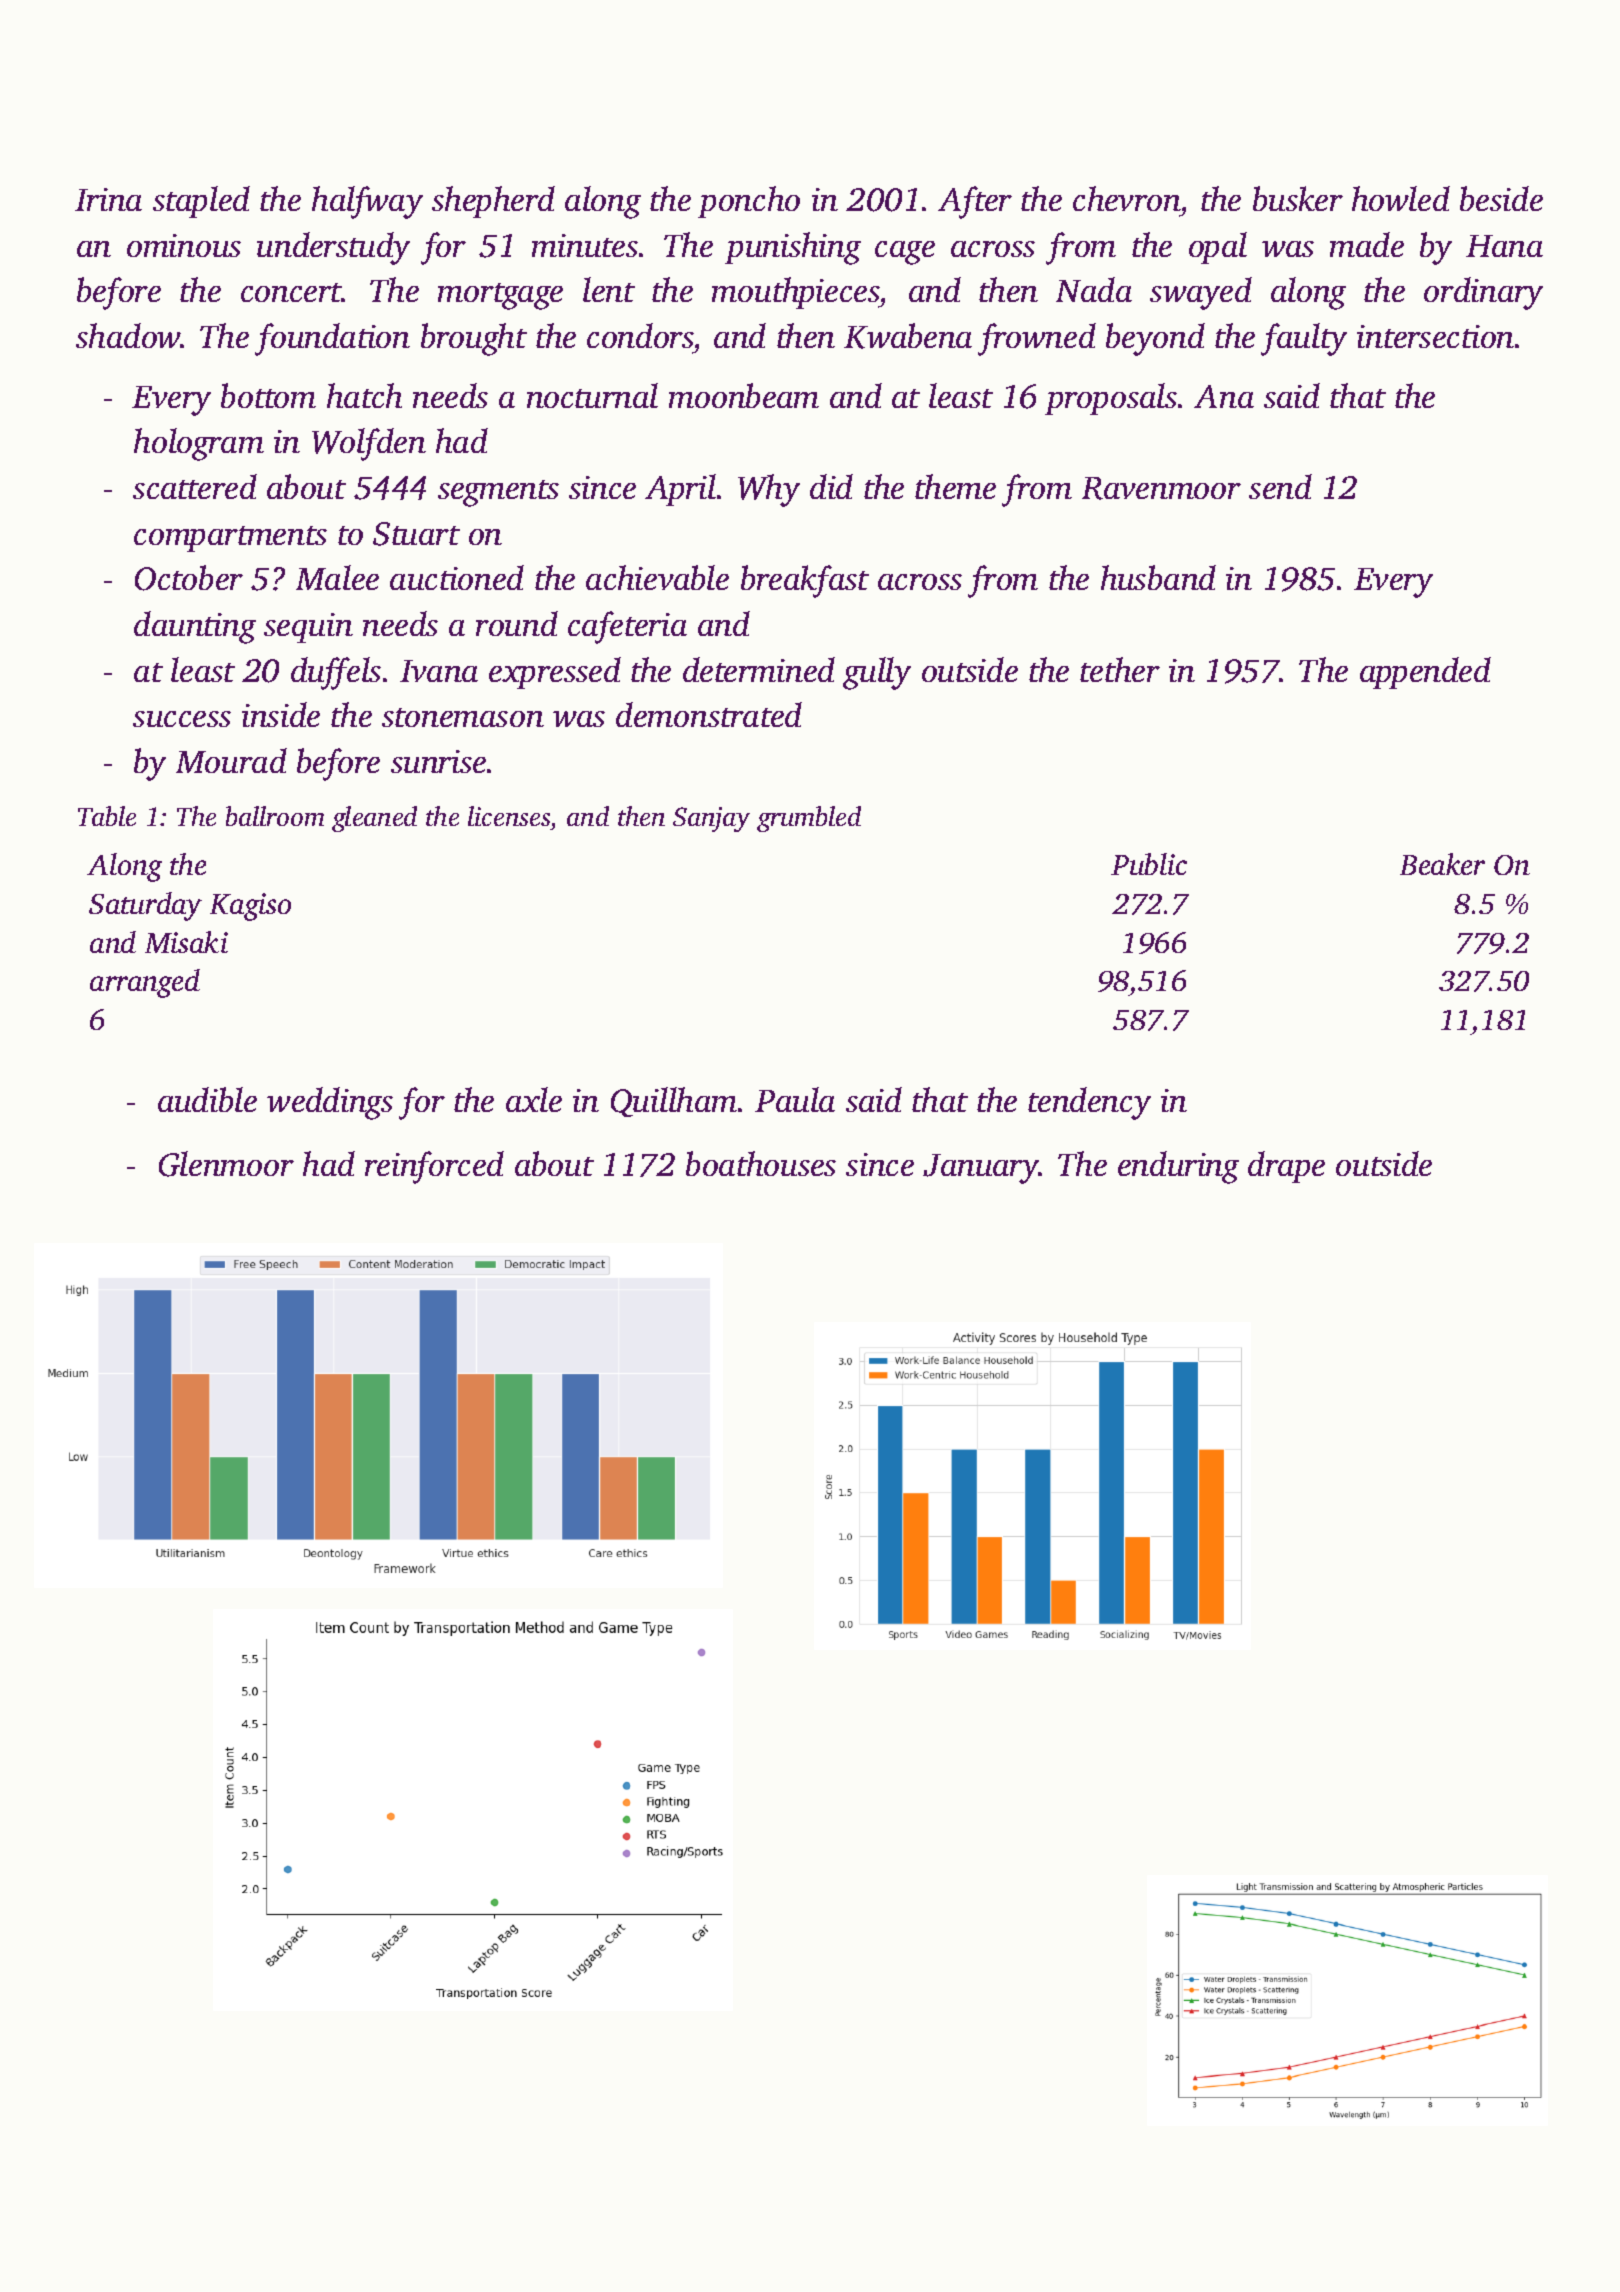  I want to click on halfway, so click(367, 202).
